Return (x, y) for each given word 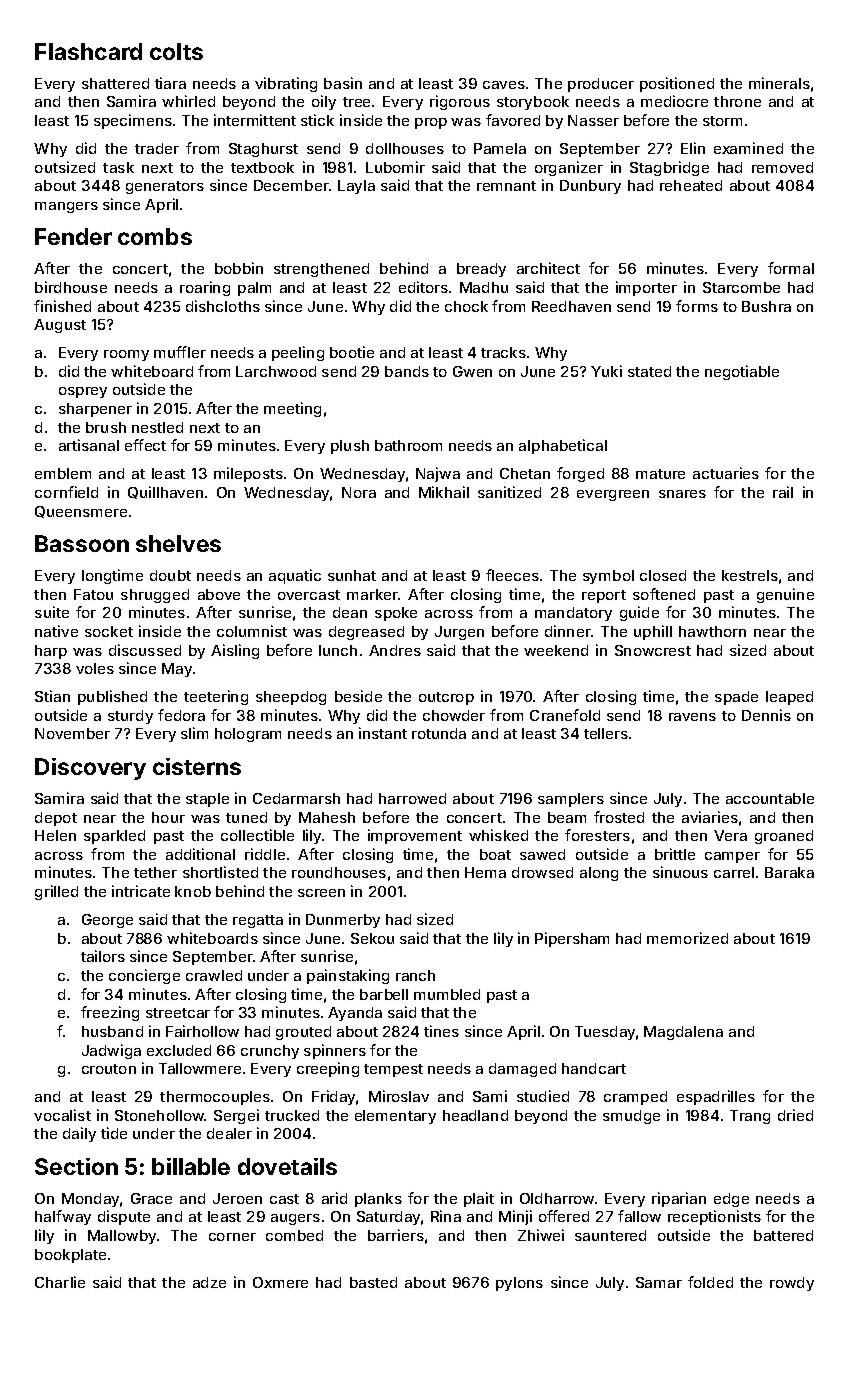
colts (176, 51)
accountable (770, 798)
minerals (779, 83)
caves (504, 85)
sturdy (130, 717)
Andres (395, 650)
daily (79, 1134)
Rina (446, 1216)
